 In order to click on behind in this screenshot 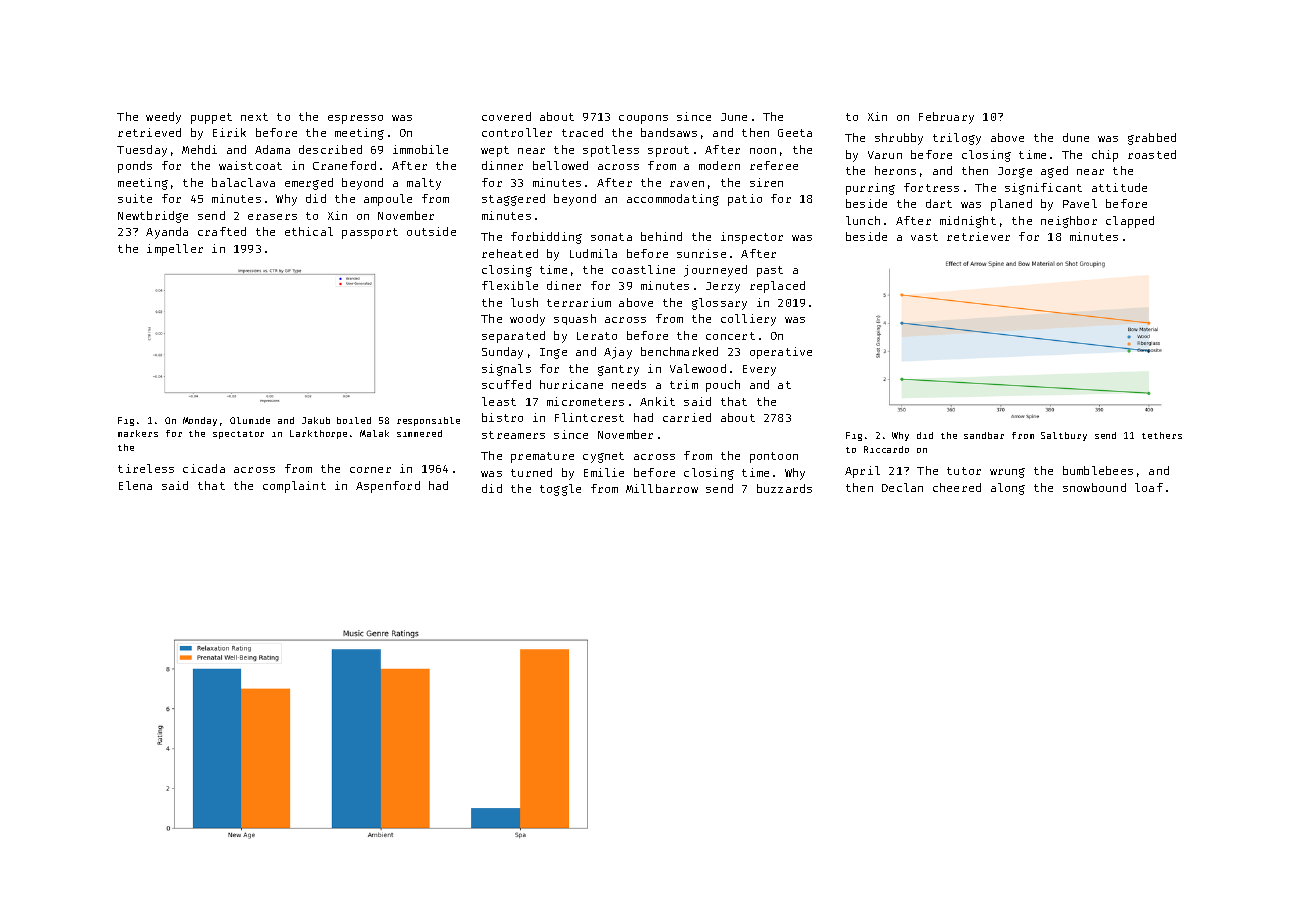, I will do `click(661, 236)`.
